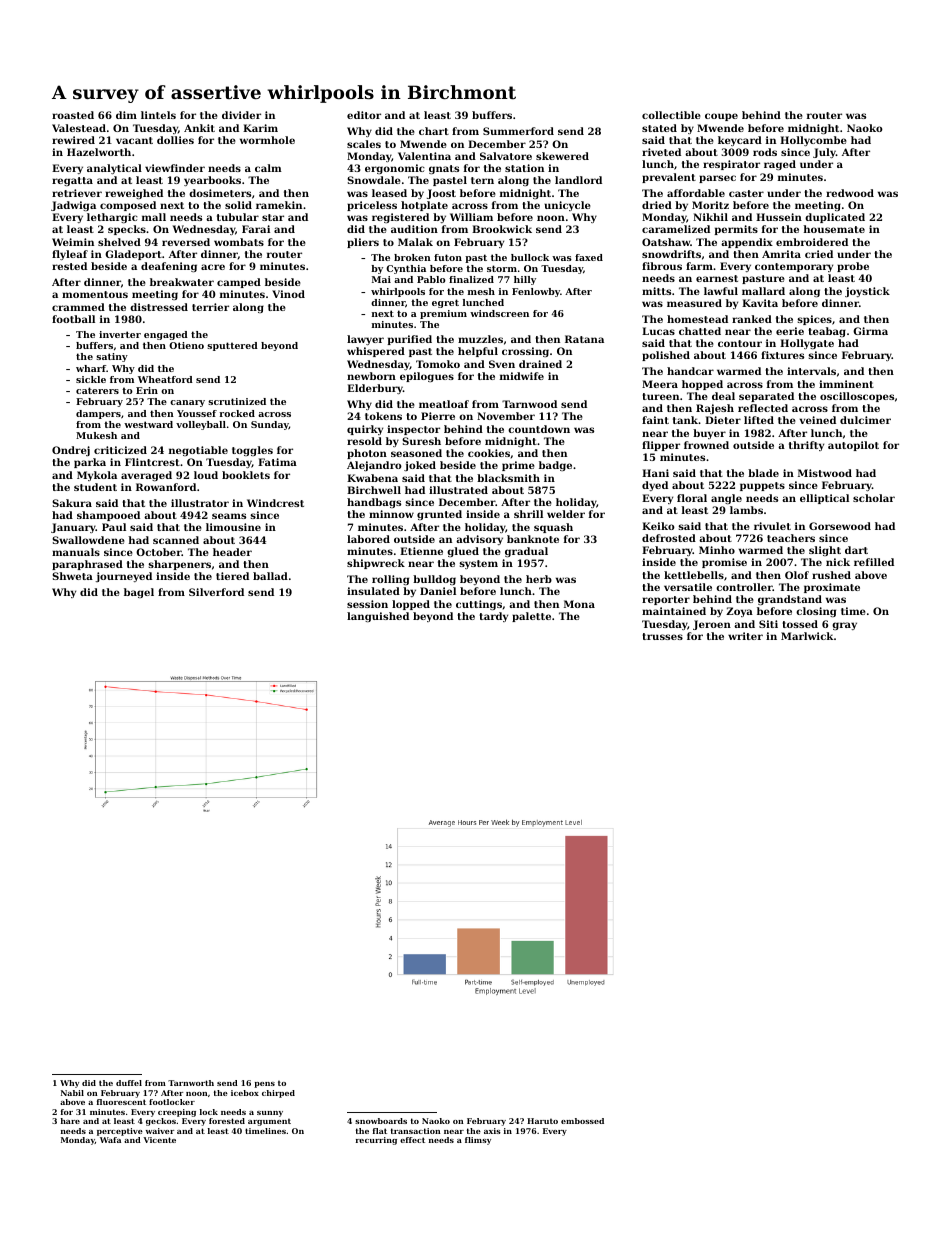 The width and height of the screenshot is (952, 1233). I want to click on lintels, so click(158, 115).
